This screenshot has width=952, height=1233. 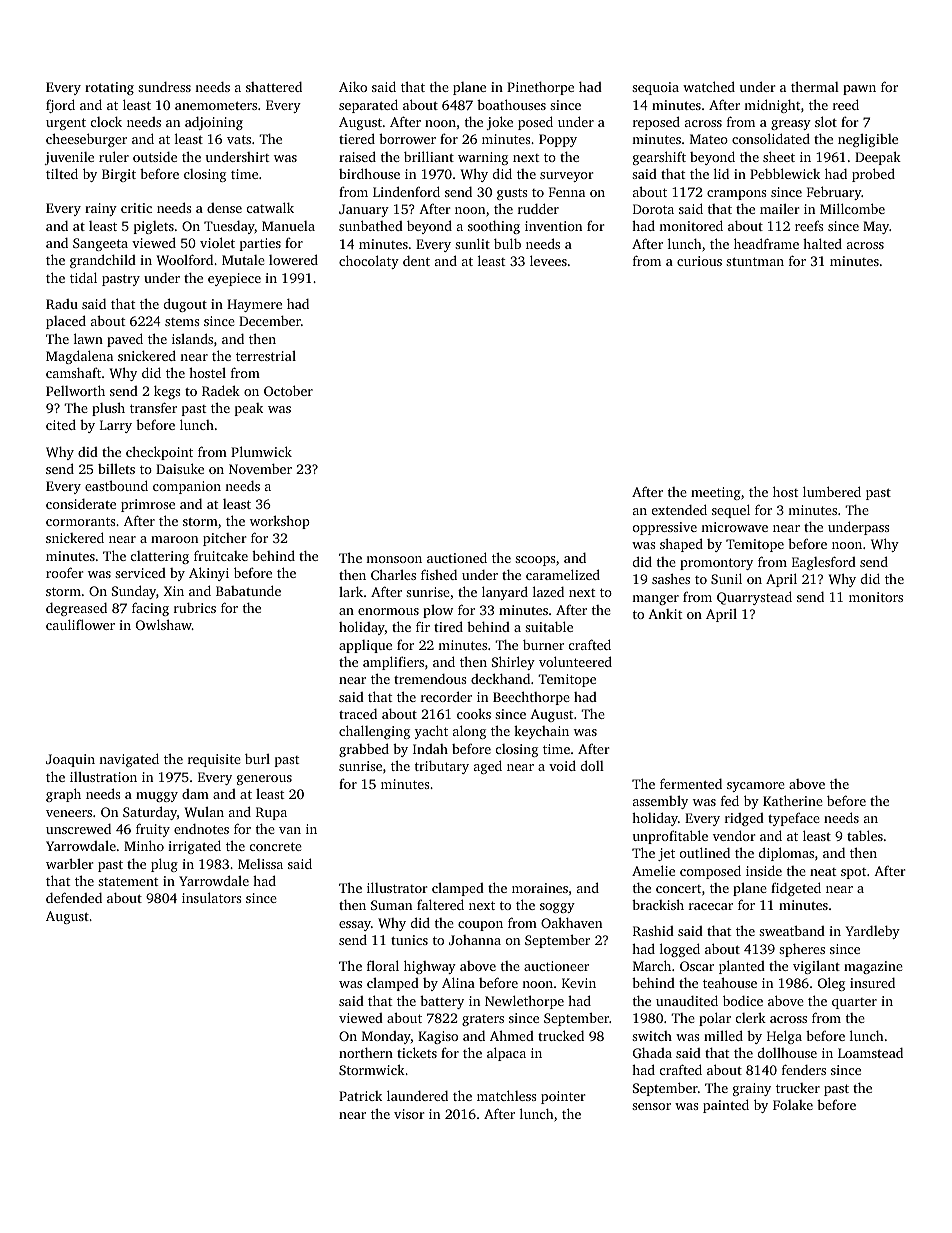 I want to click on fermented, so click(x=691, y=783).
